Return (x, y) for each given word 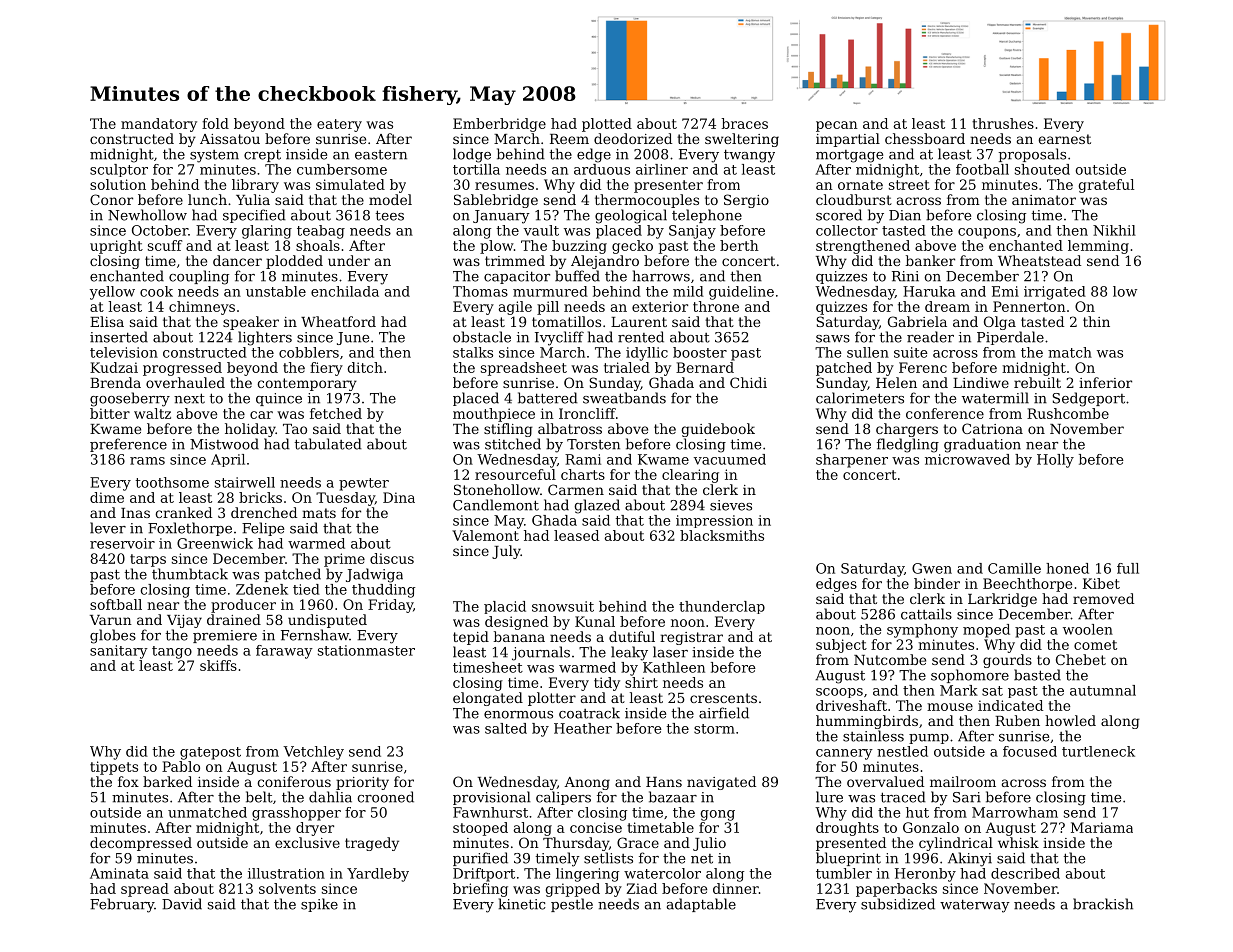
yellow (112, 293)
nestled (902, 751)
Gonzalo (931, 827)
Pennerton (1029, 306)
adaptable (701, 905)
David (182, 904)
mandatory (159, 125)
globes (113, 636)
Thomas (480, 291)
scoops (839, 693)
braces (744, 123)
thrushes (1003, 123)
